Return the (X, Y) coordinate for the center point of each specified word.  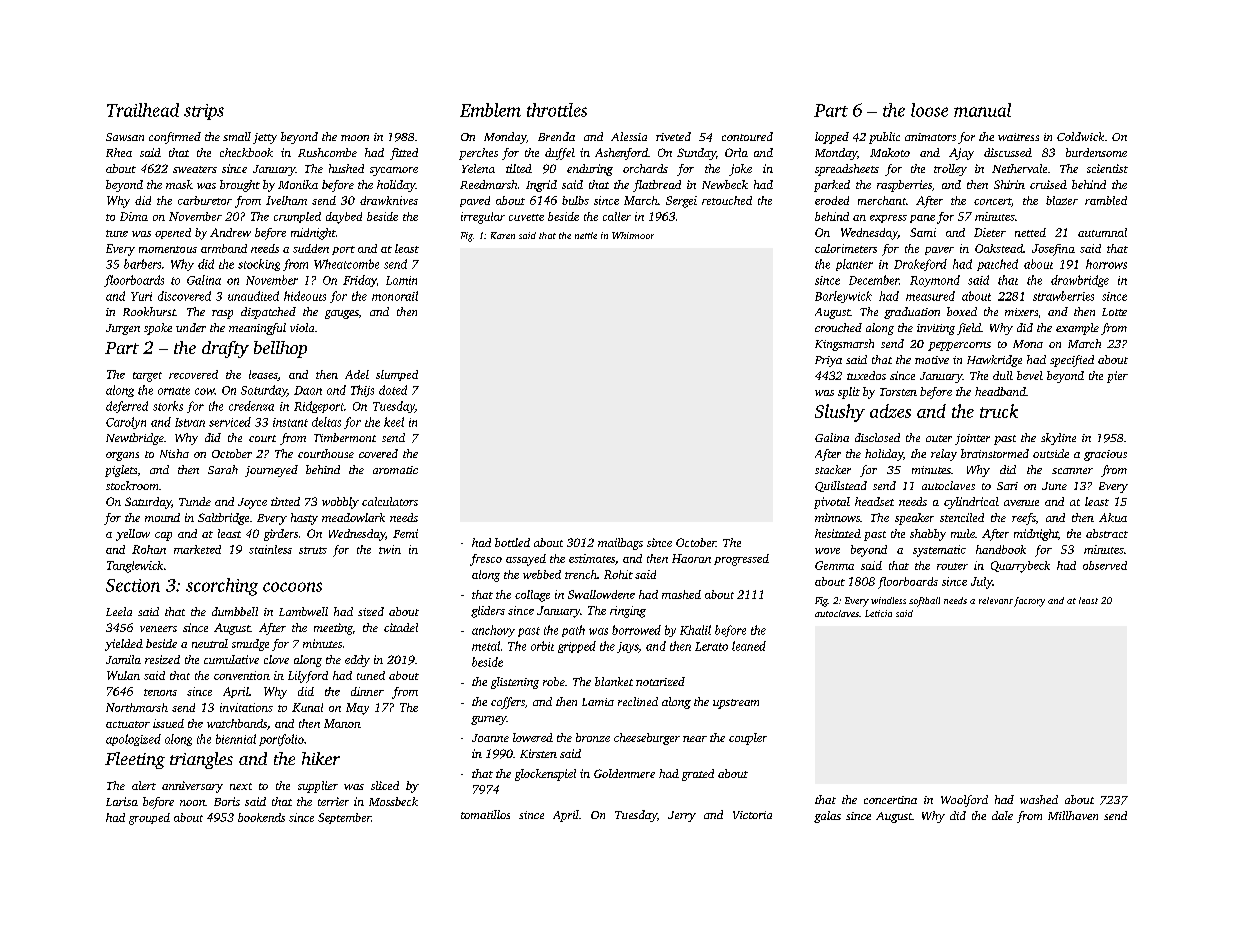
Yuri (141, 296)
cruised (1048, 184)
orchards (645, 168)
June (1054, 486)
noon (192, 803)
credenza (251, 406)
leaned (749, 646)
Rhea (119, 152)
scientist (1107, 168)
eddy (357, 661)
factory (1029, 602)
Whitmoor (633, 235)
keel (394, 422)
